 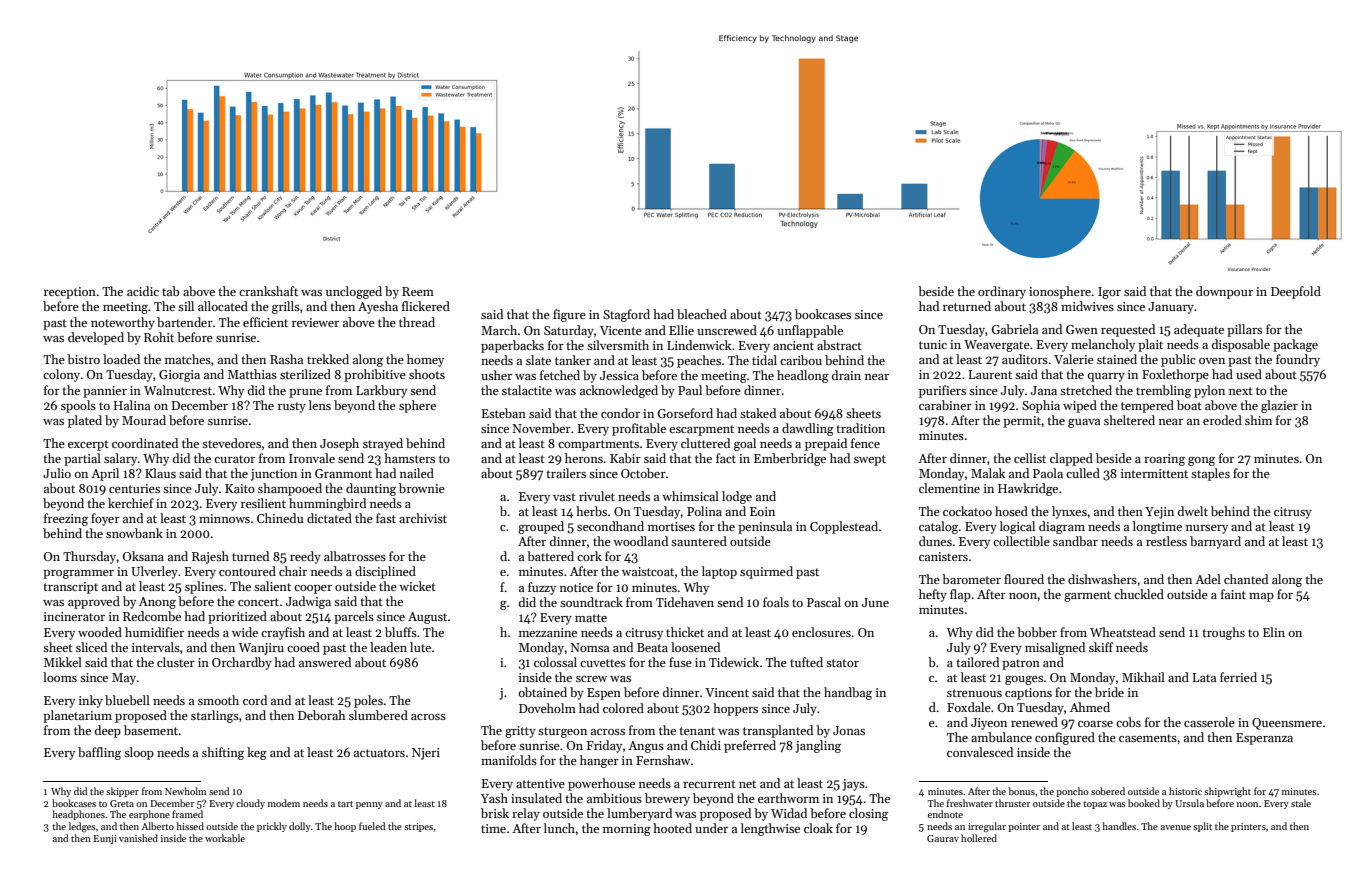 What do you see at coordinates (626, 315) in the screenshot?
I see `Stagford` at bounding box center [626, 315].
